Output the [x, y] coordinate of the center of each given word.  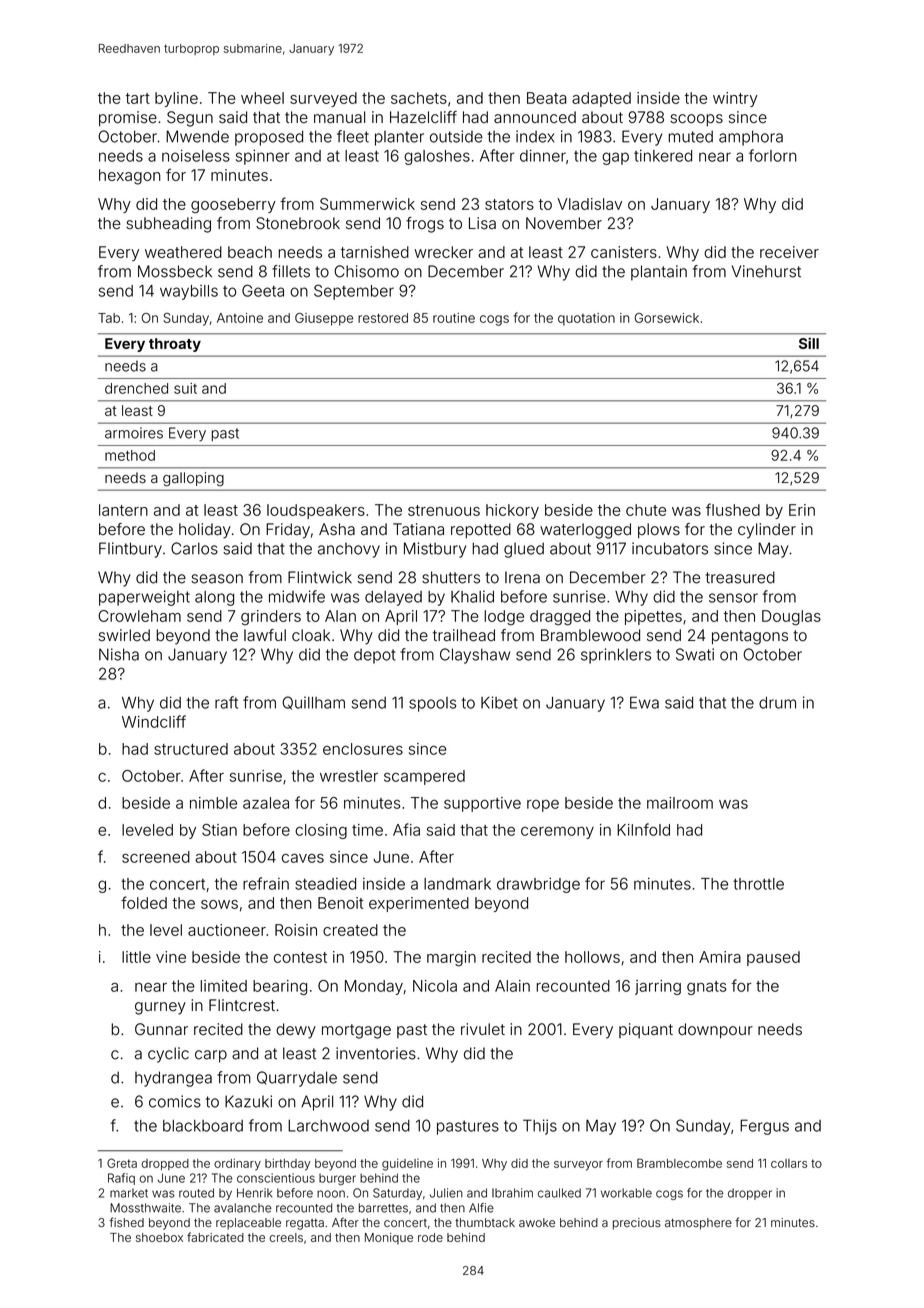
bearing [280, 987]
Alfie [481, 1208]
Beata [546, 98]
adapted [601, 99]
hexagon [129, 177]
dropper [750, 1194]
